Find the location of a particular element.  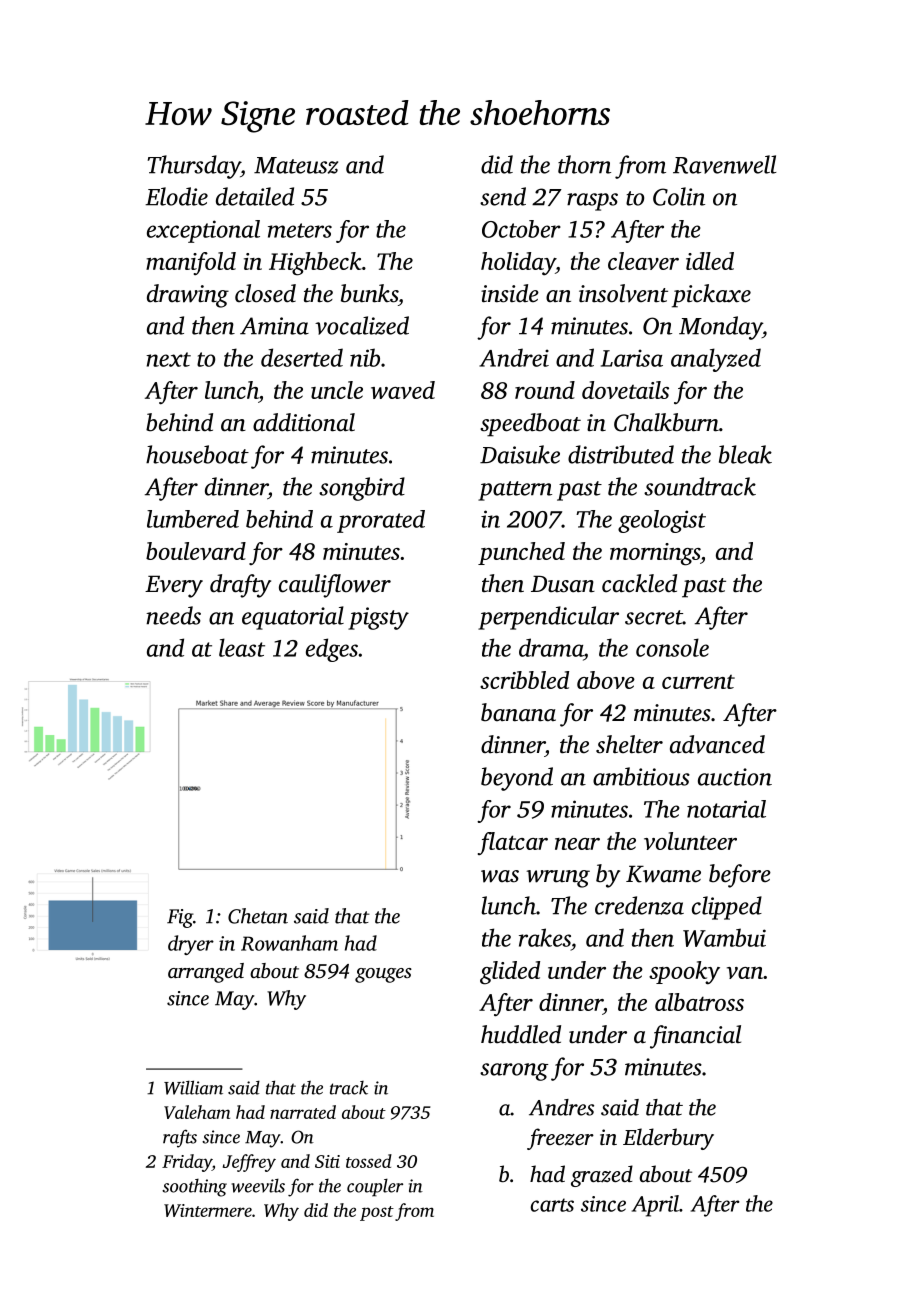

holiday is located at coordinates (518, 264).
